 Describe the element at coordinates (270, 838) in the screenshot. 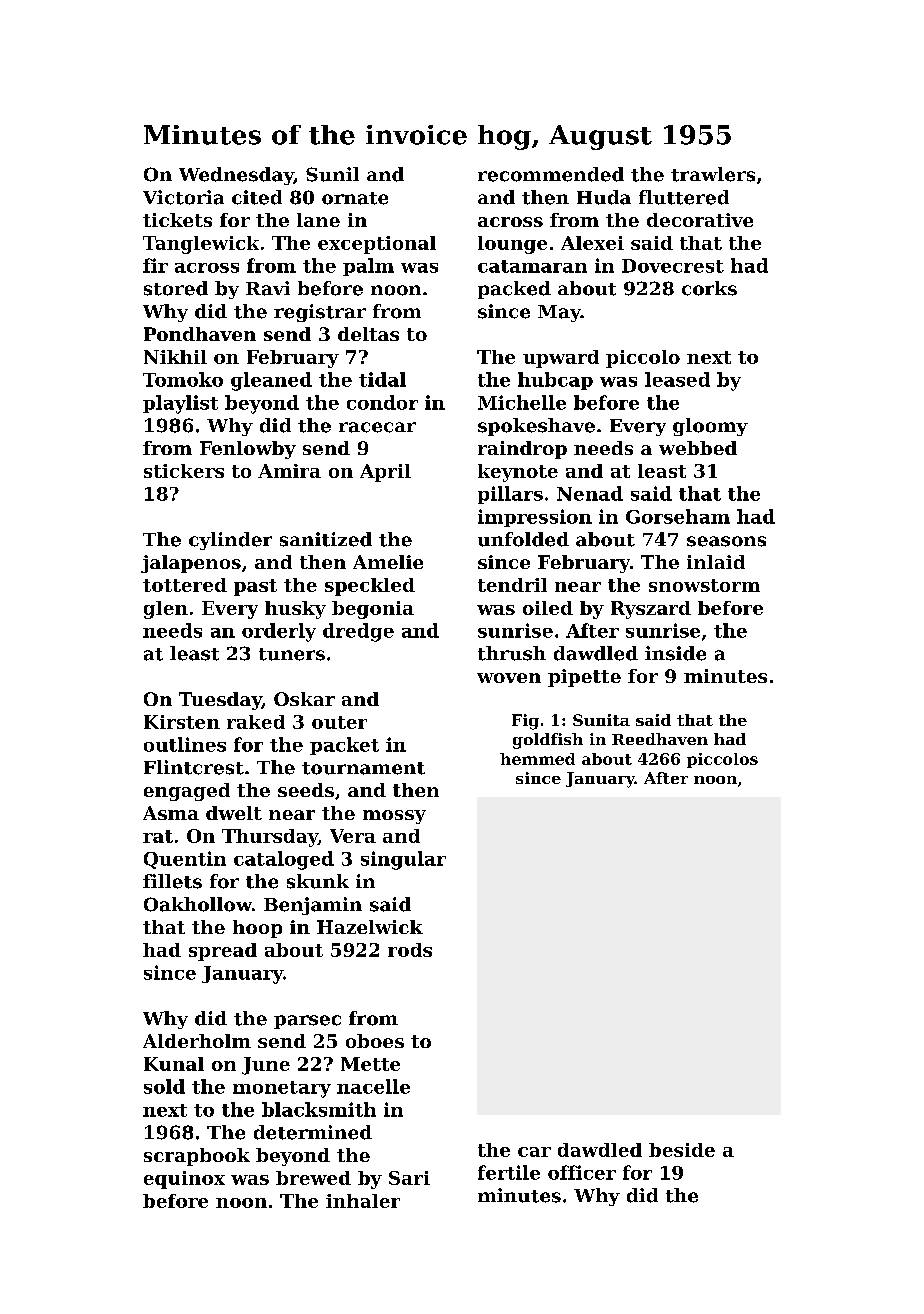

I see `Thursday` at that location.
